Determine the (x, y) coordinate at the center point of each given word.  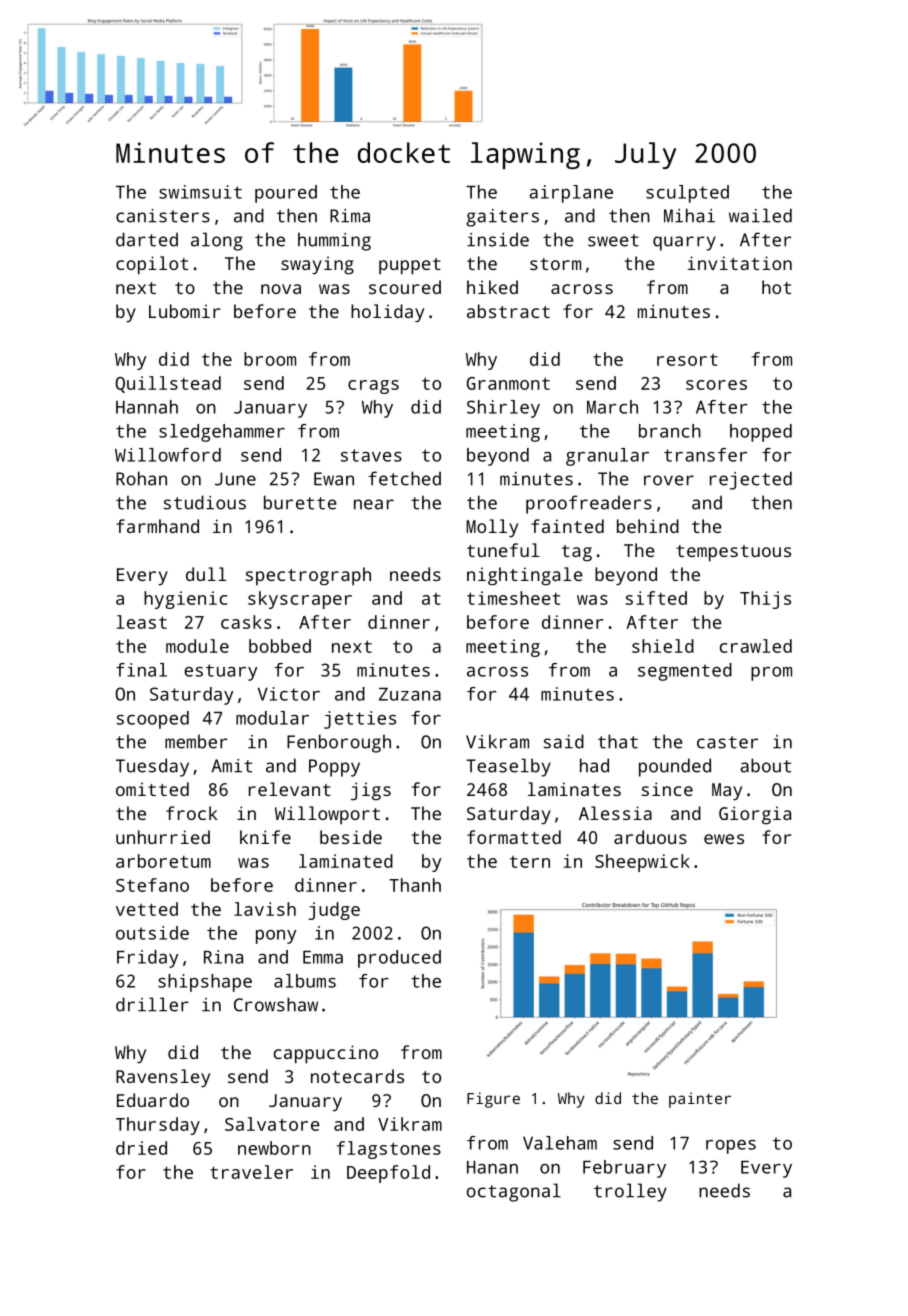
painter (700, 1100)
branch (670, 431)
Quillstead (168, 384)
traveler (251, 1172)
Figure (493, 1100)
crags (373, 387)
